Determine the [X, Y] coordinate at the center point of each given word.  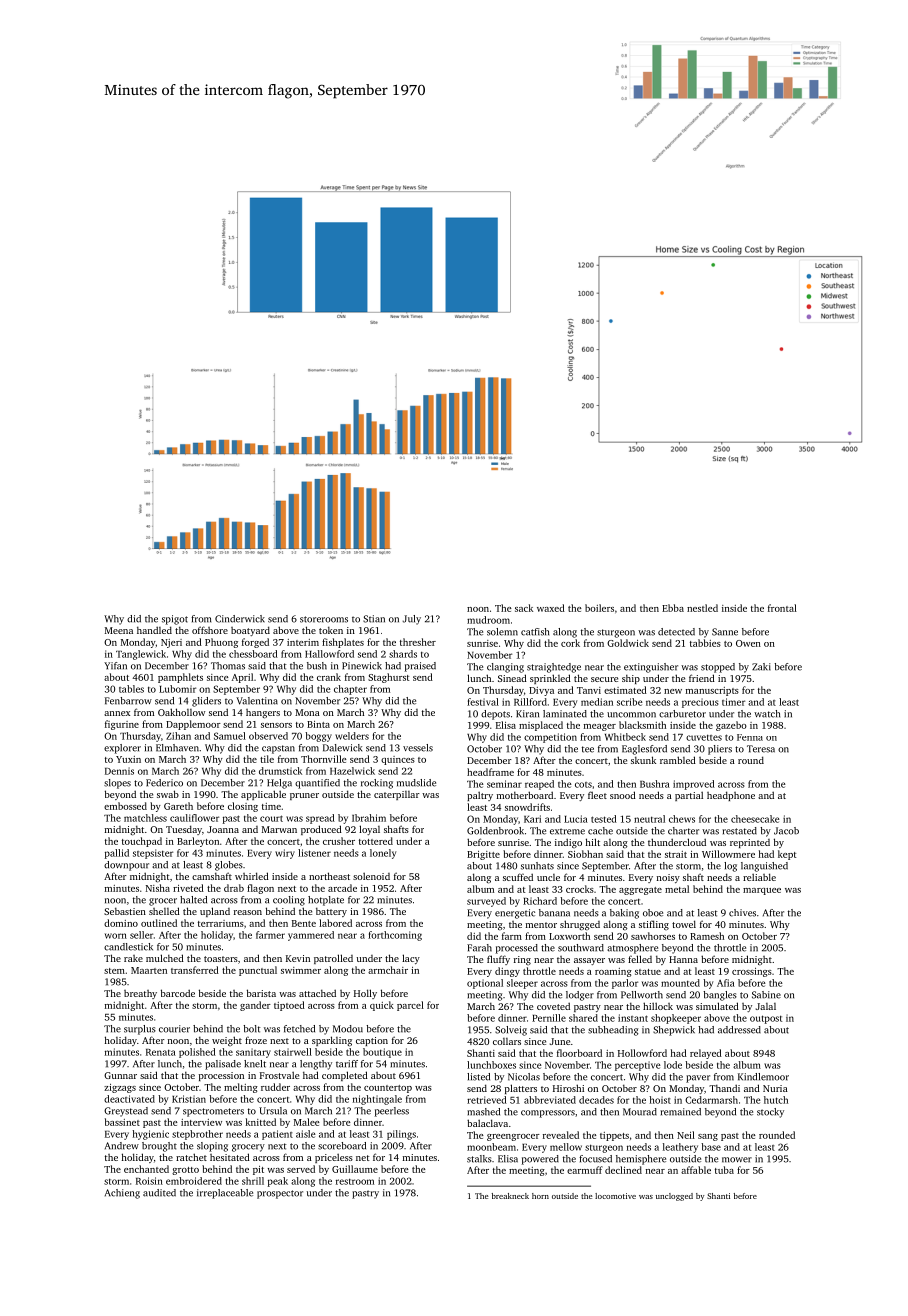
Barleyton [198, 842]
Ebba [673, 608]
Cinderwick [240, 619]
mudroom [488, 620]
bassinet [122, 1122]
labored [335, 923]
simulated [717, 1006]
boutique [382, 1053]
